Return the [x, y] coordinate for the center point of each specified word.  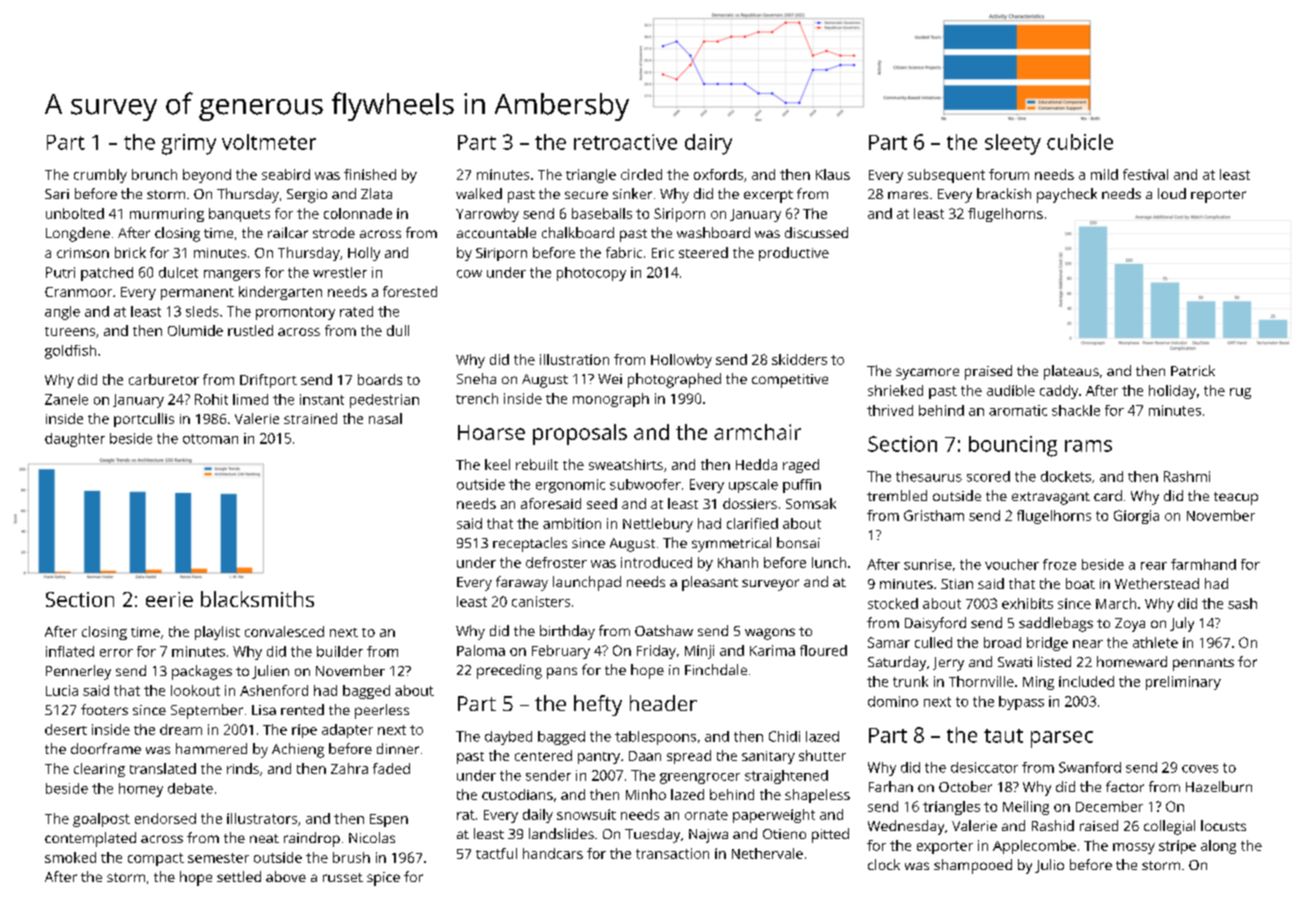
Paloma [481, 650]
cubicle [1080, 142]
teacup [1236, 498]
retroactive [625, 142]
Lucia [62, 690]
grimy [189, 144]
